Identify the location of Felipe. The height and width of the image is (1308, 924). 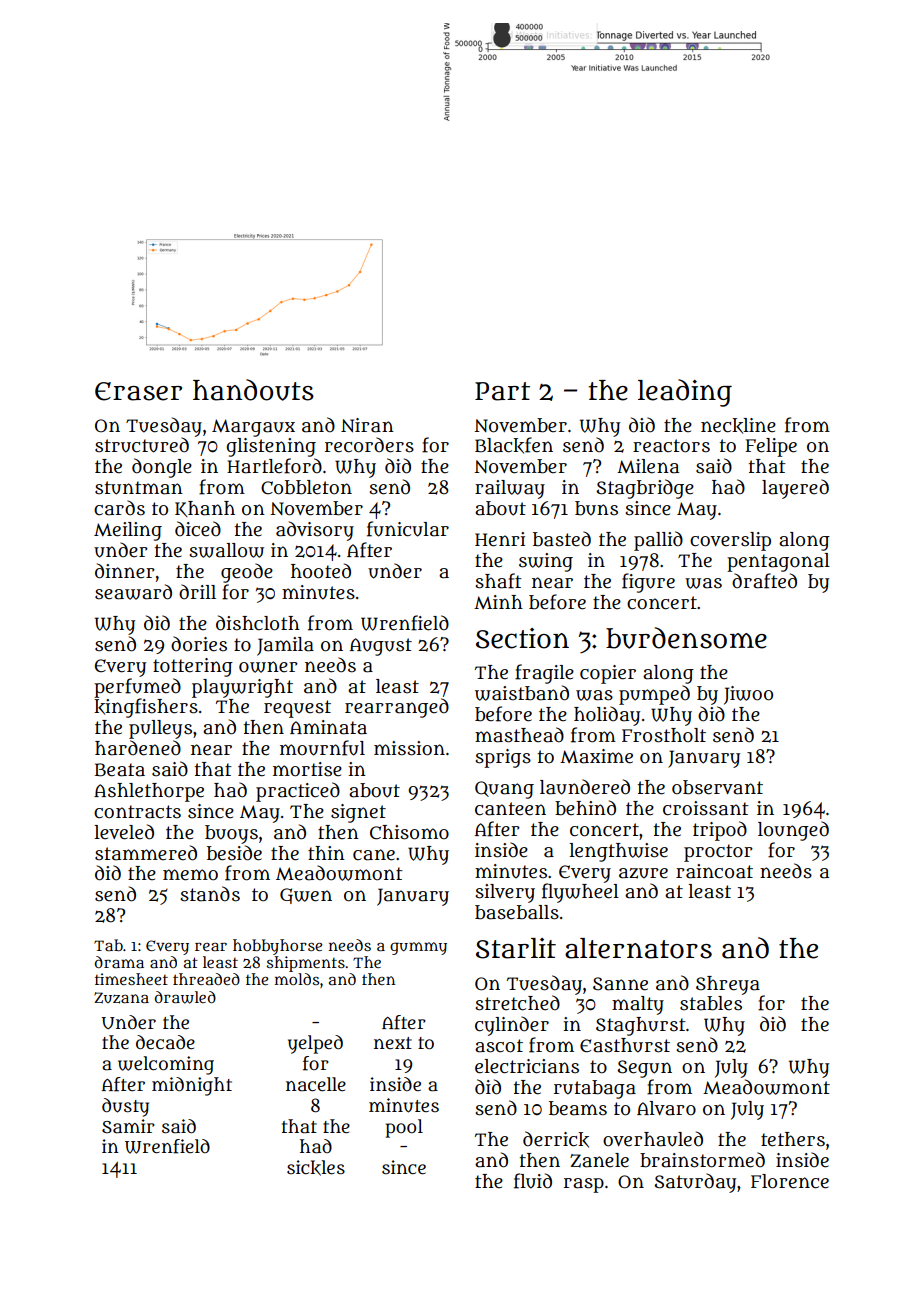
(771, 447).
